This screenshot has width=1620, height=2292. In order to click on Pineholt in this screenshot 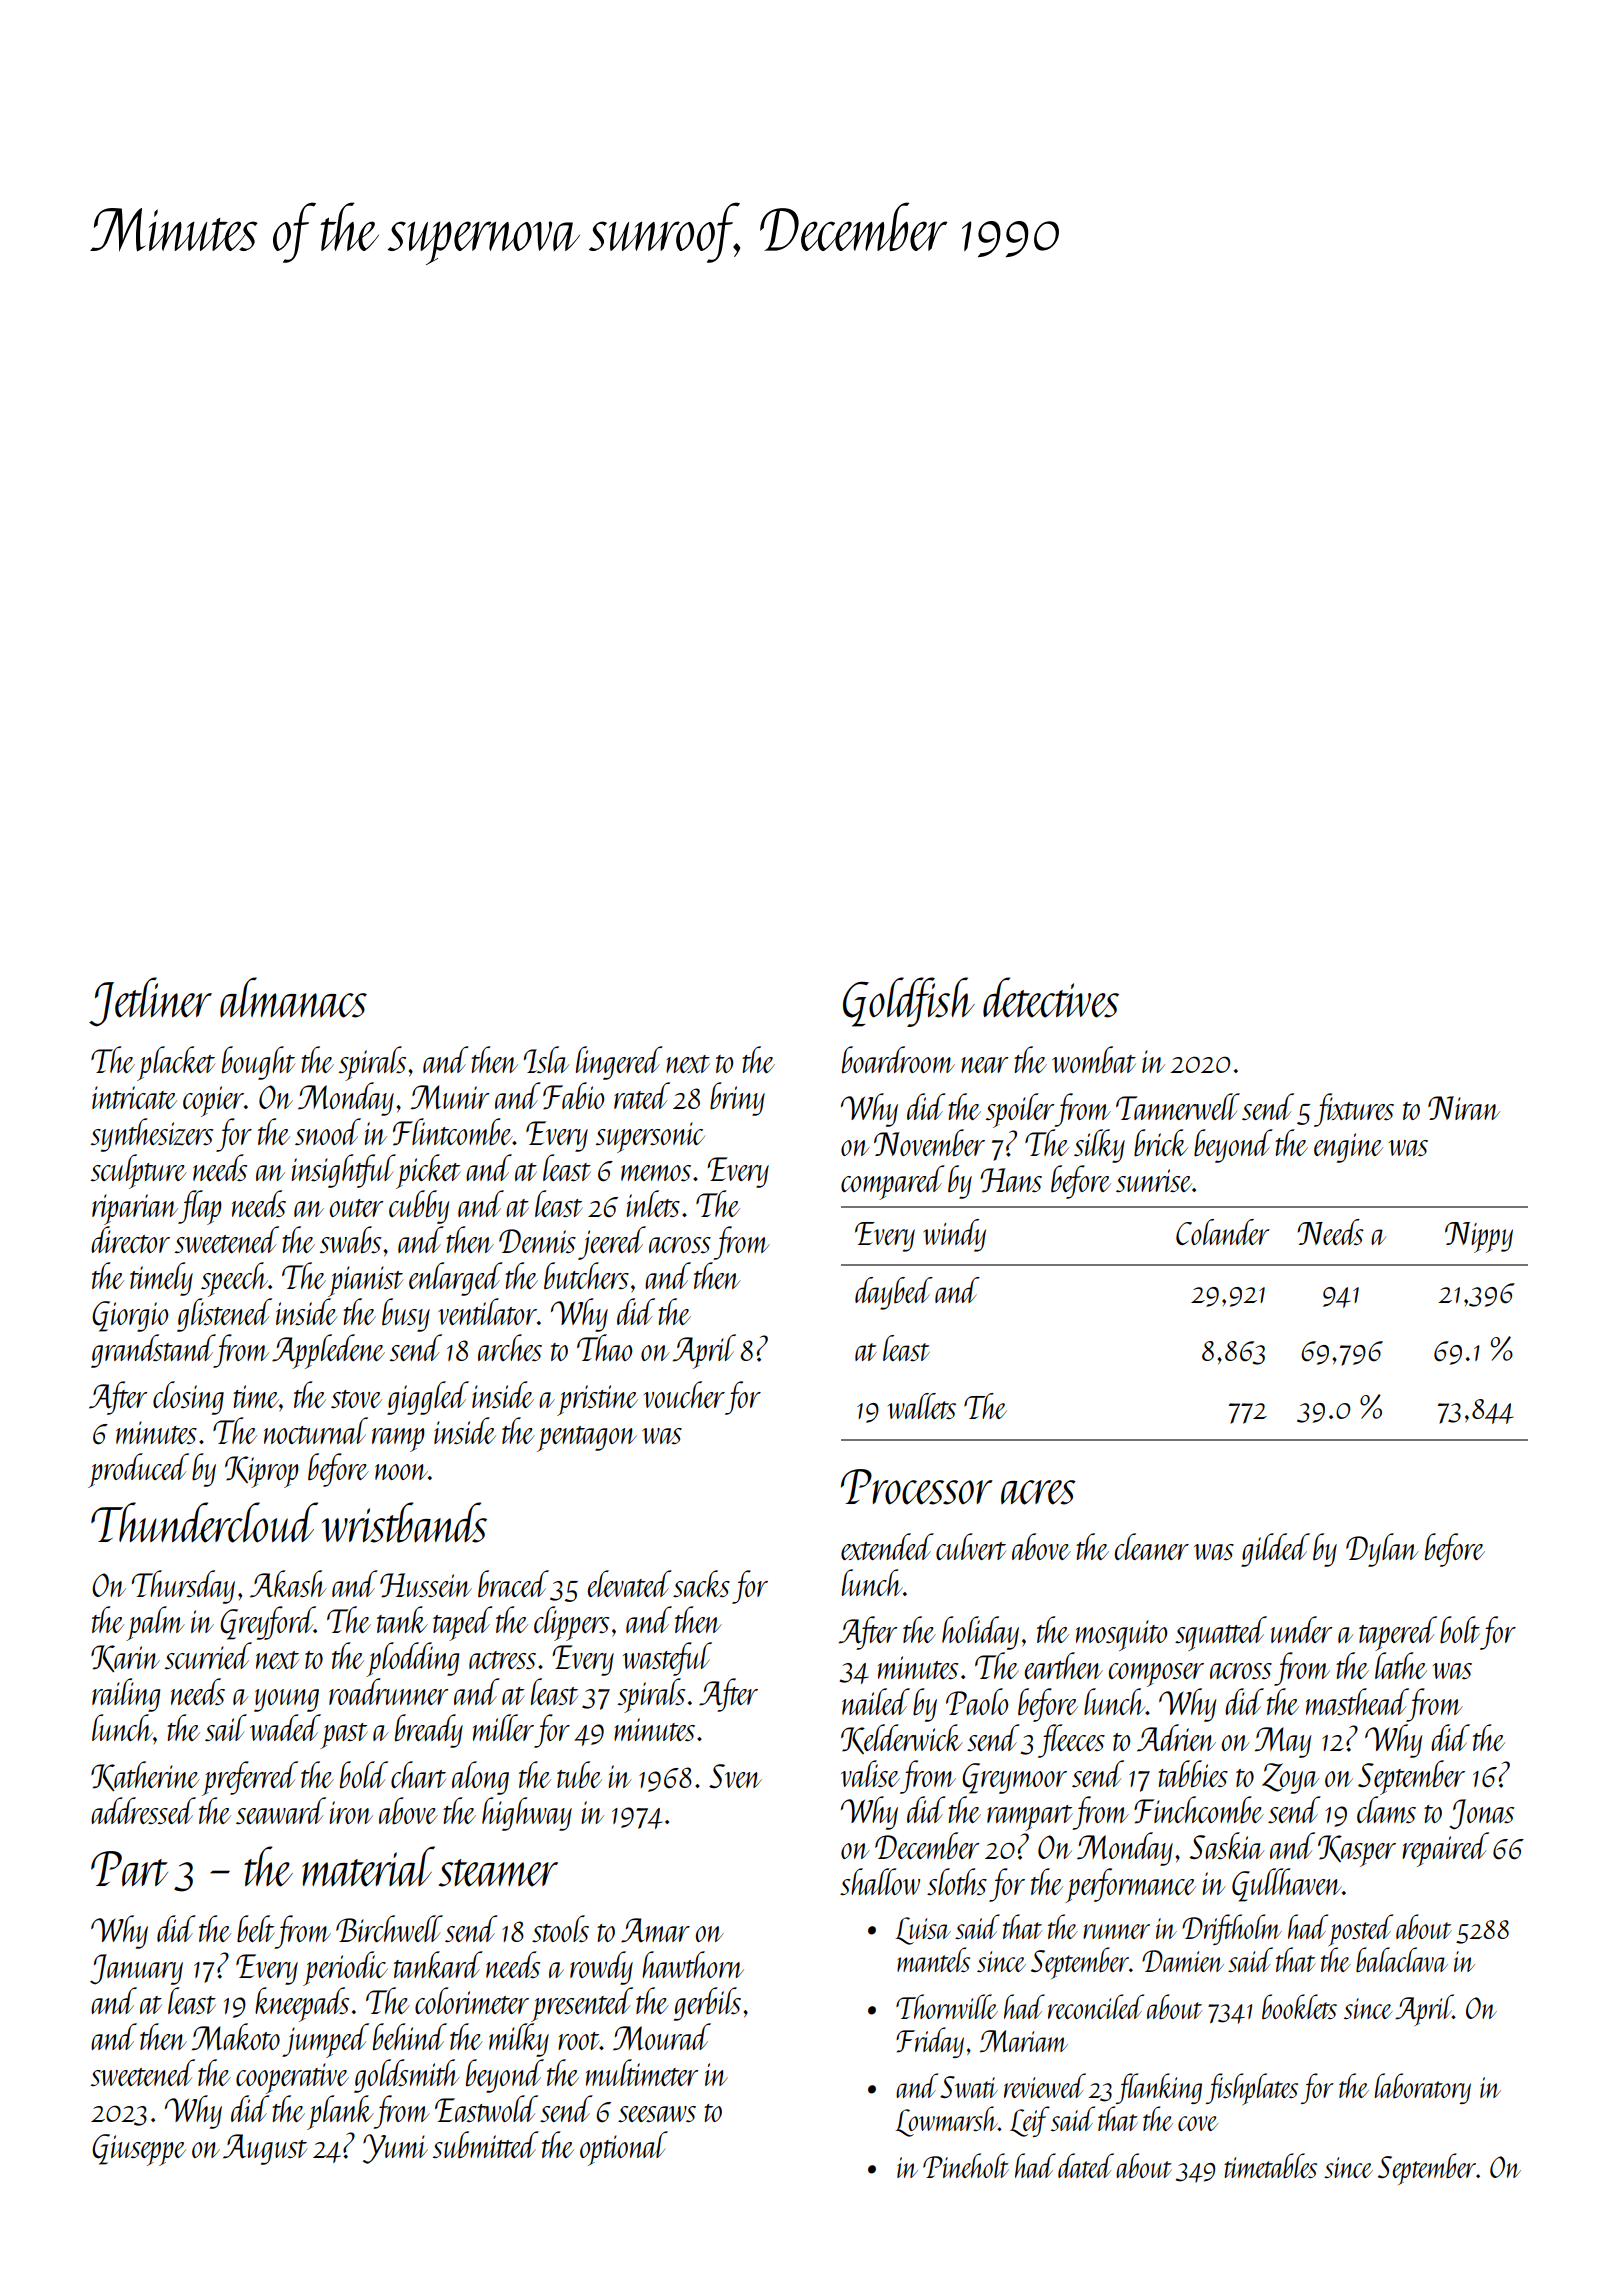, I will do `click(966, 2165)`.
